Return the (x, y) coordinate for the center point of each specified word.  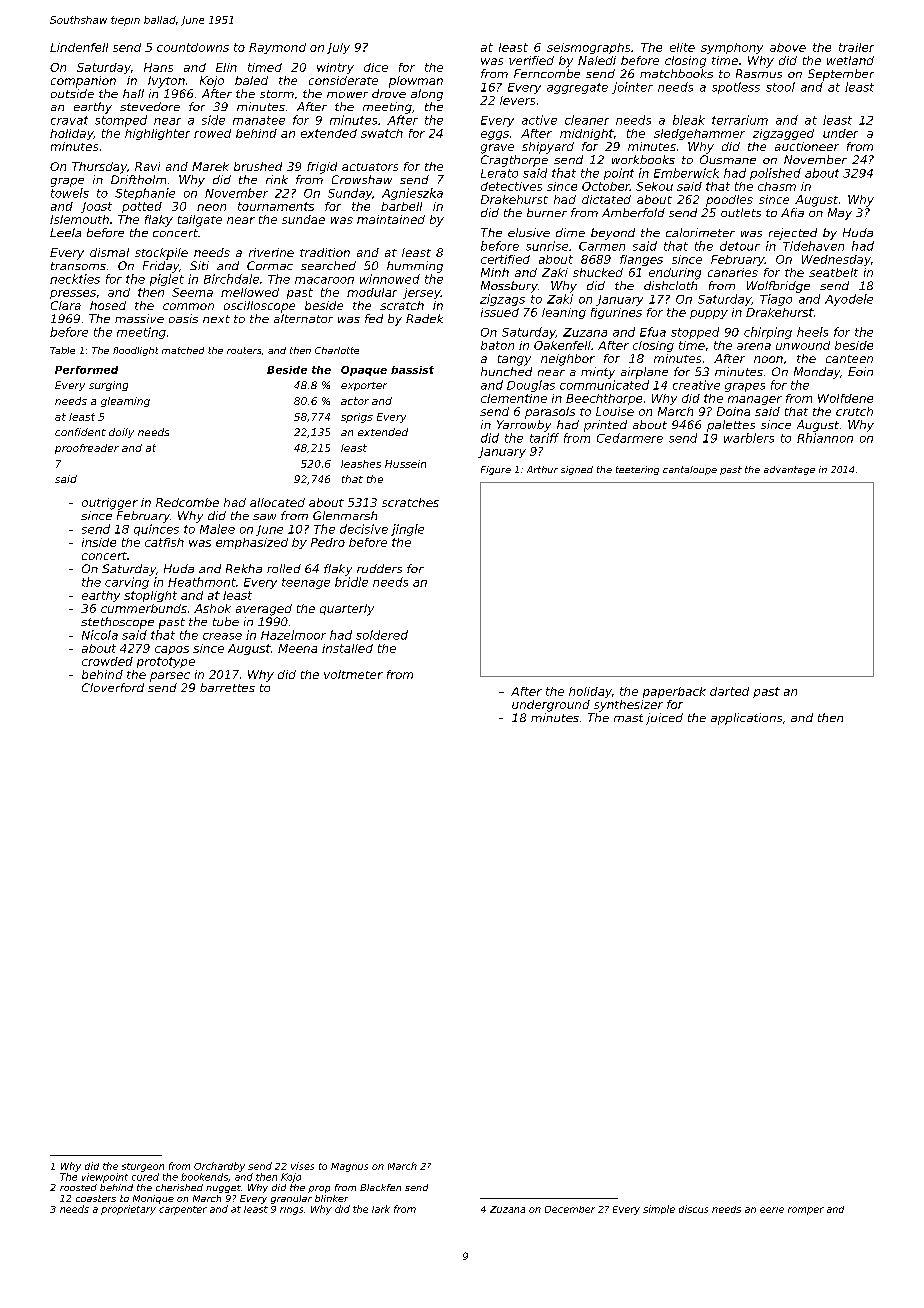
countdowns (193, 47)
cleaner (587, 120)
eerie (772, 1210)
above (788, 47)
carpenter (183, 1210)
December (570, 1209)
